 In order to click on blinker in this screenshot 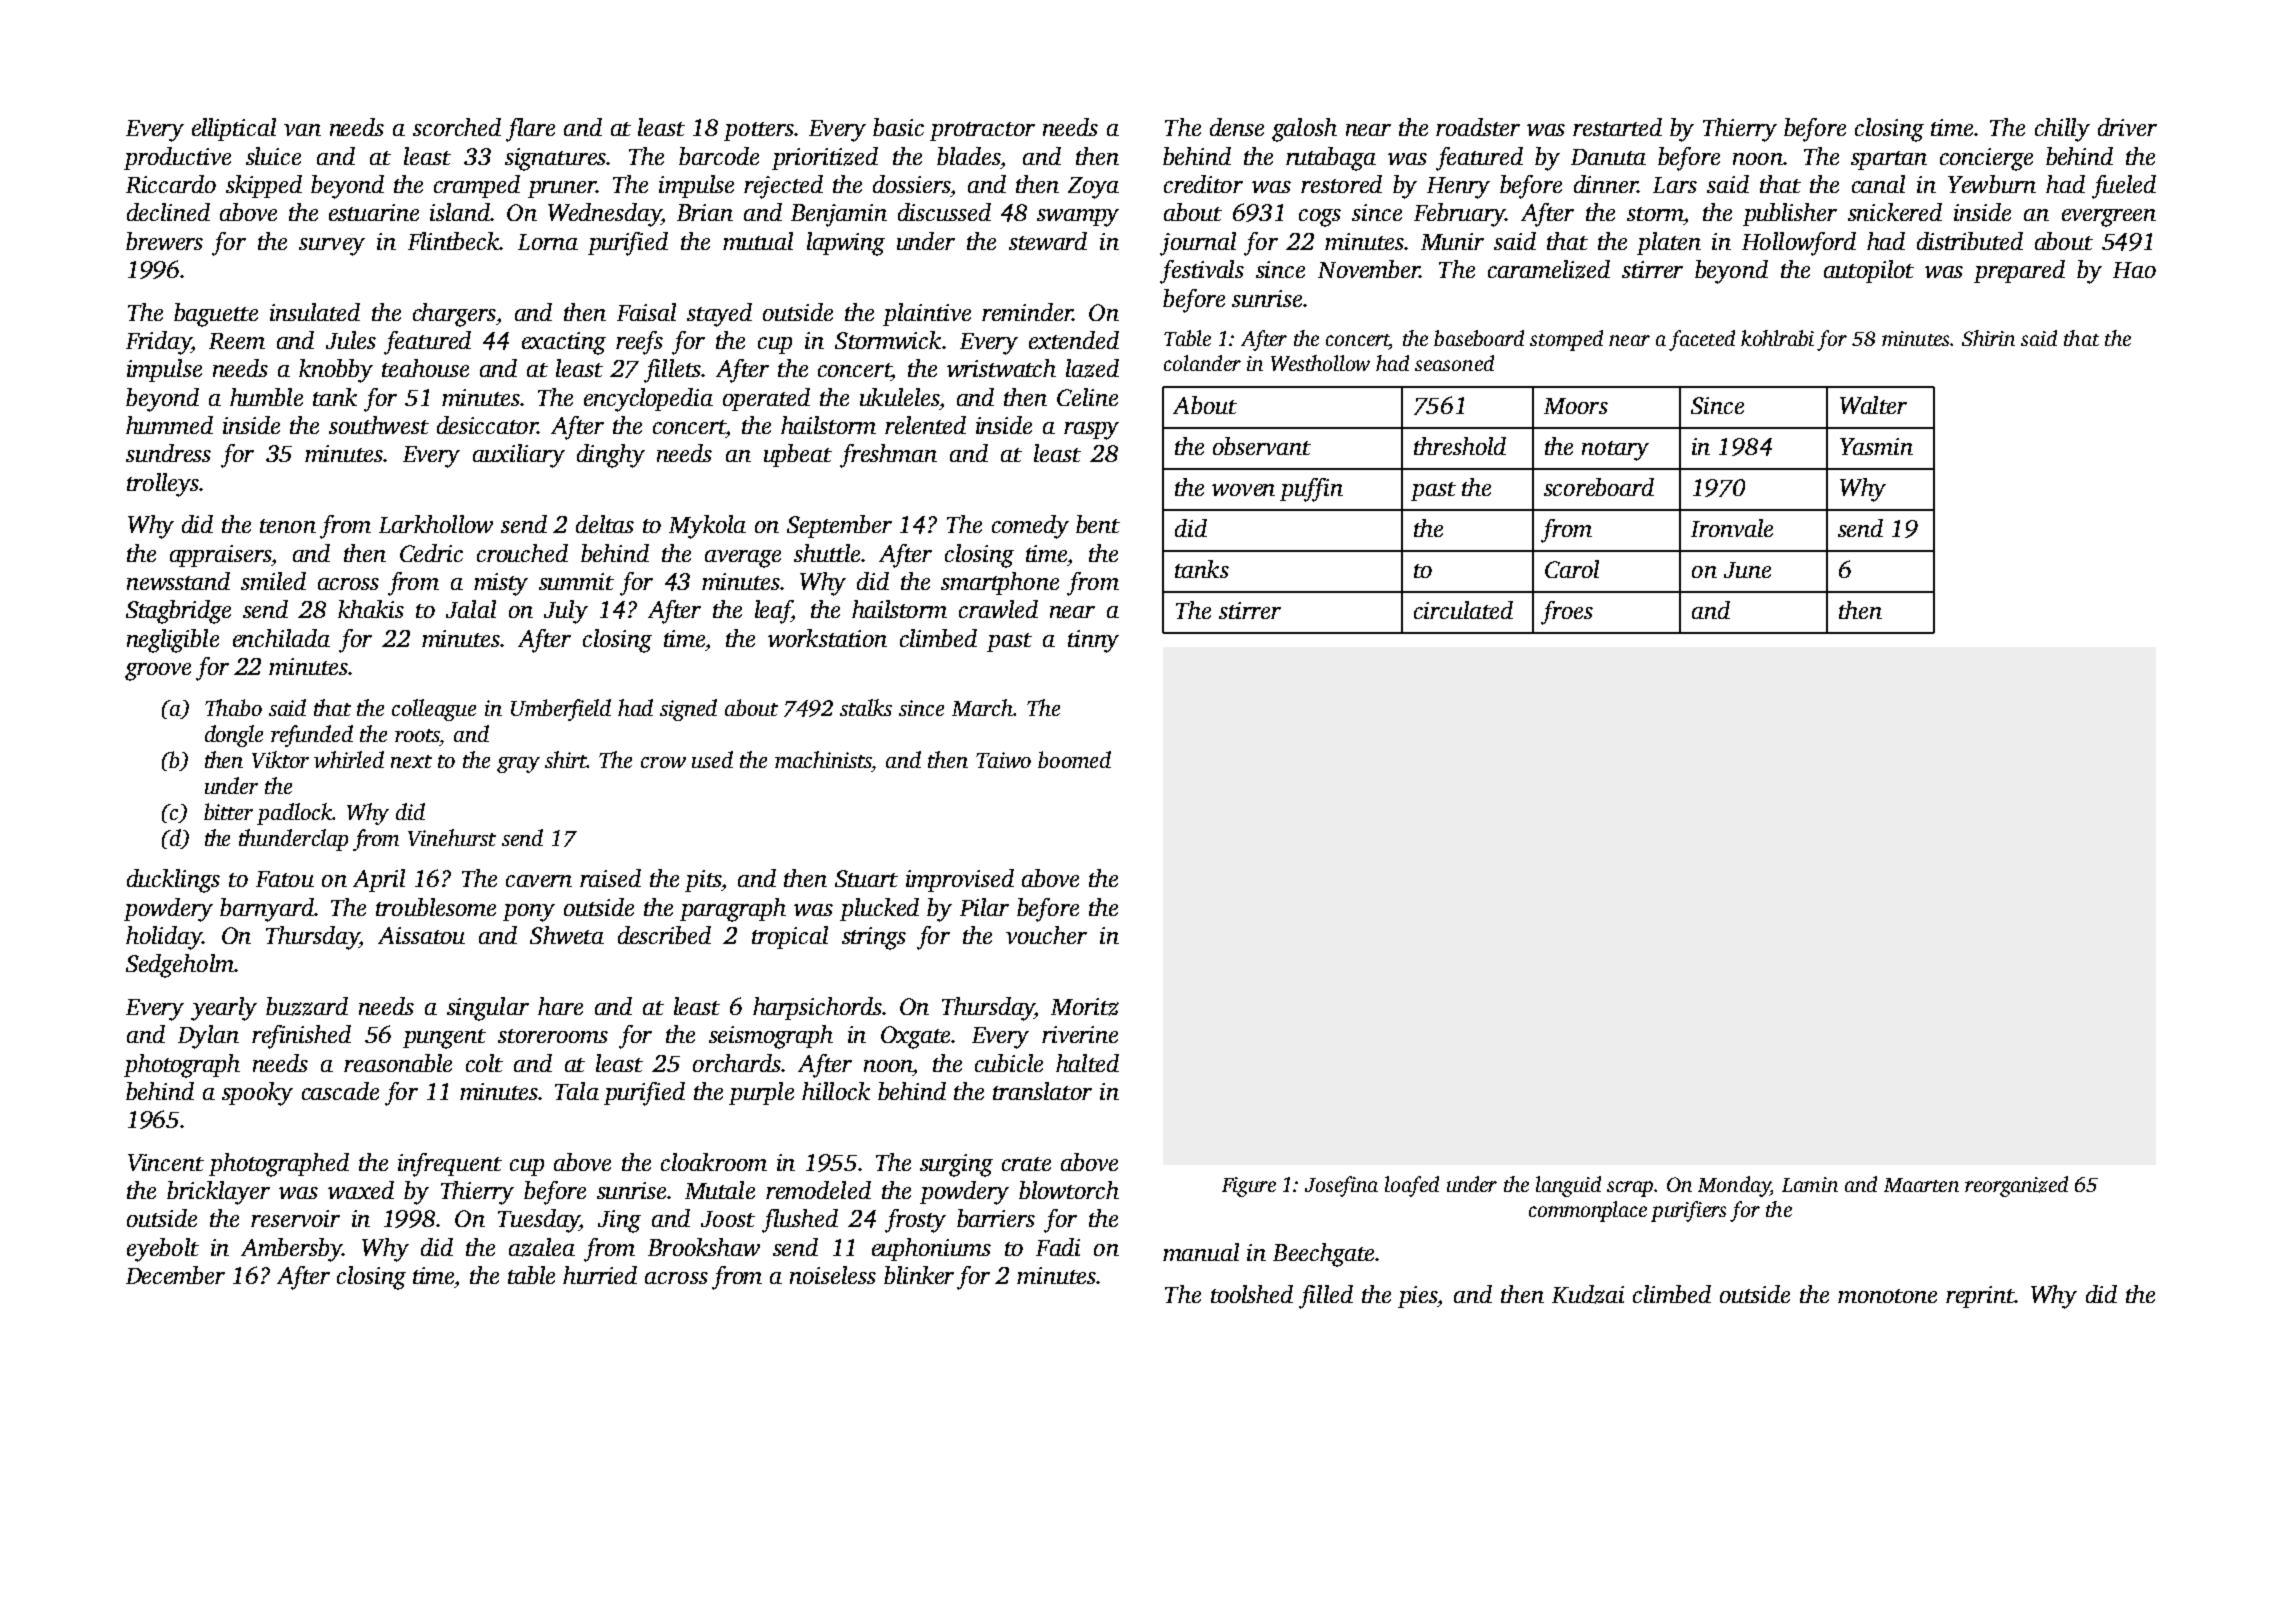, I will do `click(919, 1275)`.
